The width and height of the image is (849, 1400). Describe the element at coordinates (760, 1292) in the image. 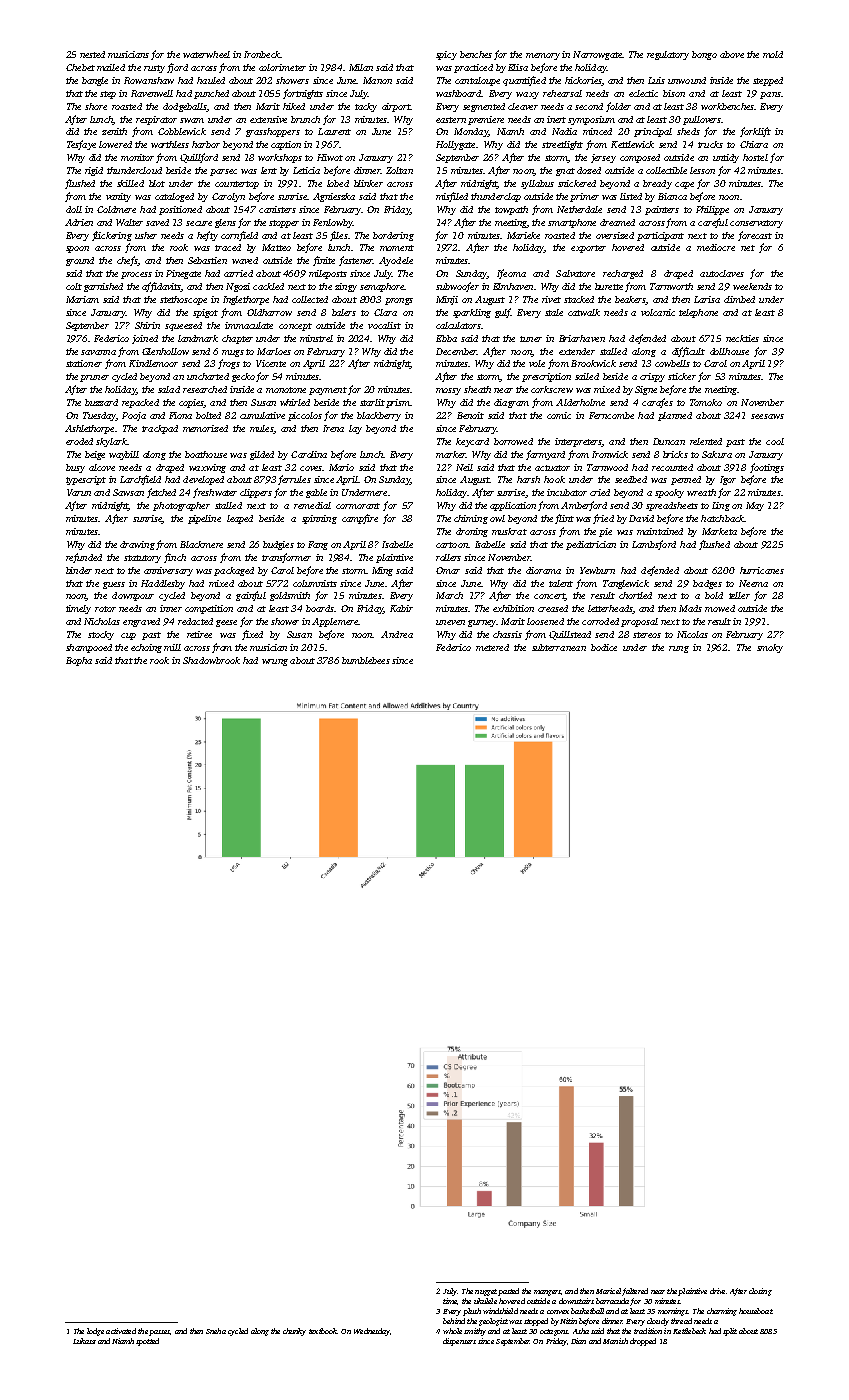

I see `closing` at that location.
